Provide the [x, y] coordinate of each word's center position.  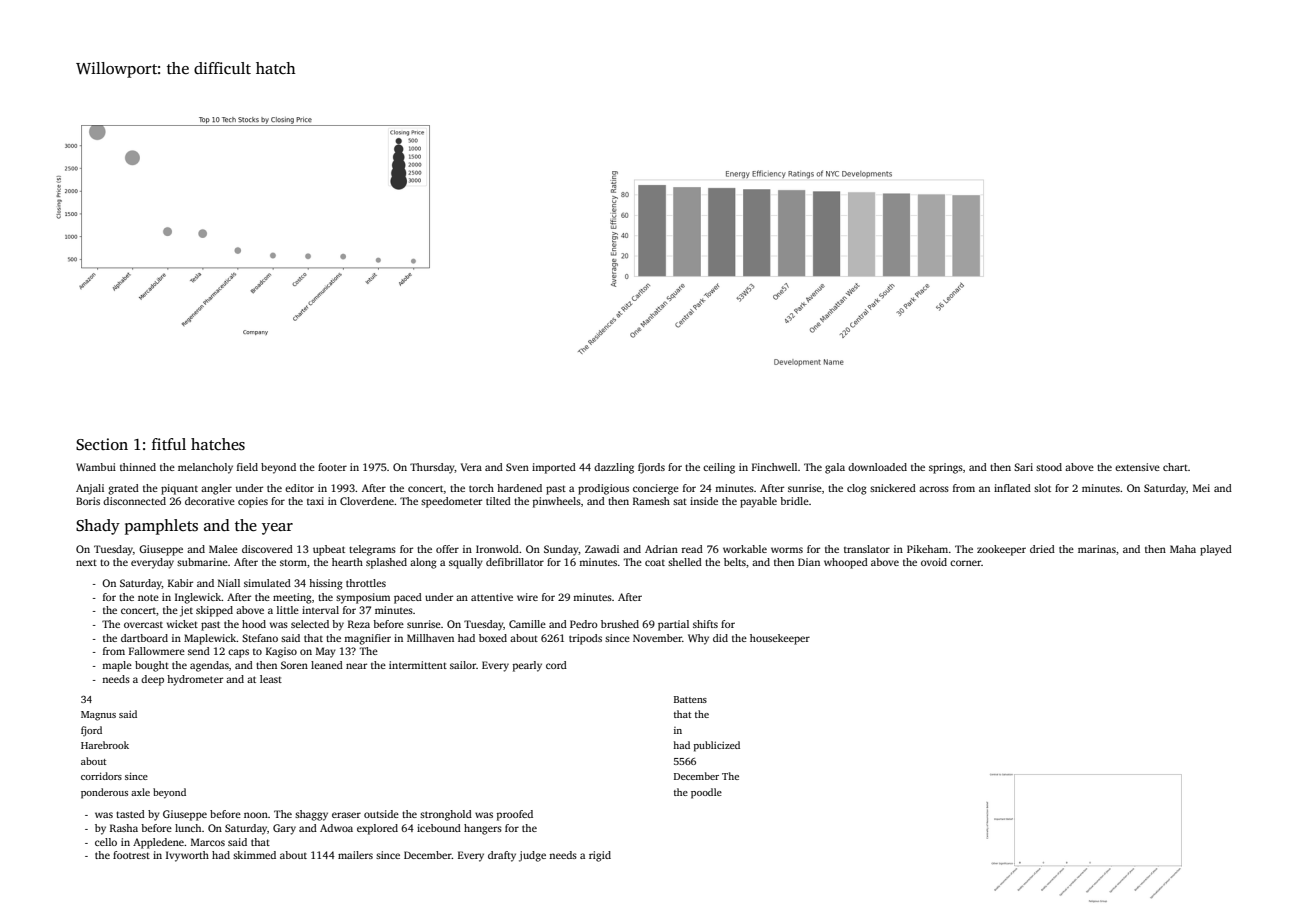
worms [787, 550]
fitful [169, 444]
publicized [717, 746]
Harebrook [105, 745]
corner [966, 563]
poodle [706, 793]
